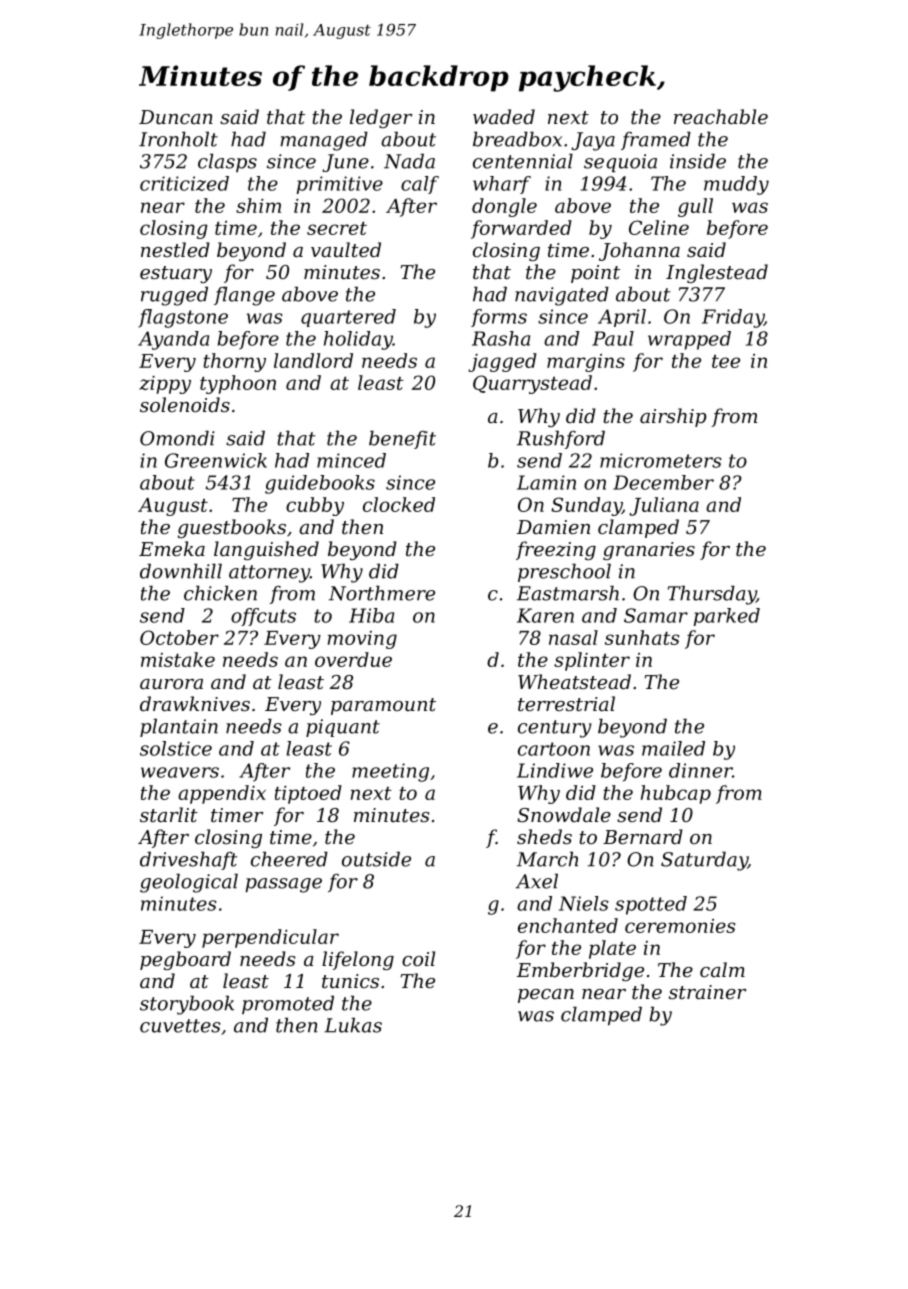 The image size is (908, 1289). I want to click on Greenwick, so click(216, 460).
